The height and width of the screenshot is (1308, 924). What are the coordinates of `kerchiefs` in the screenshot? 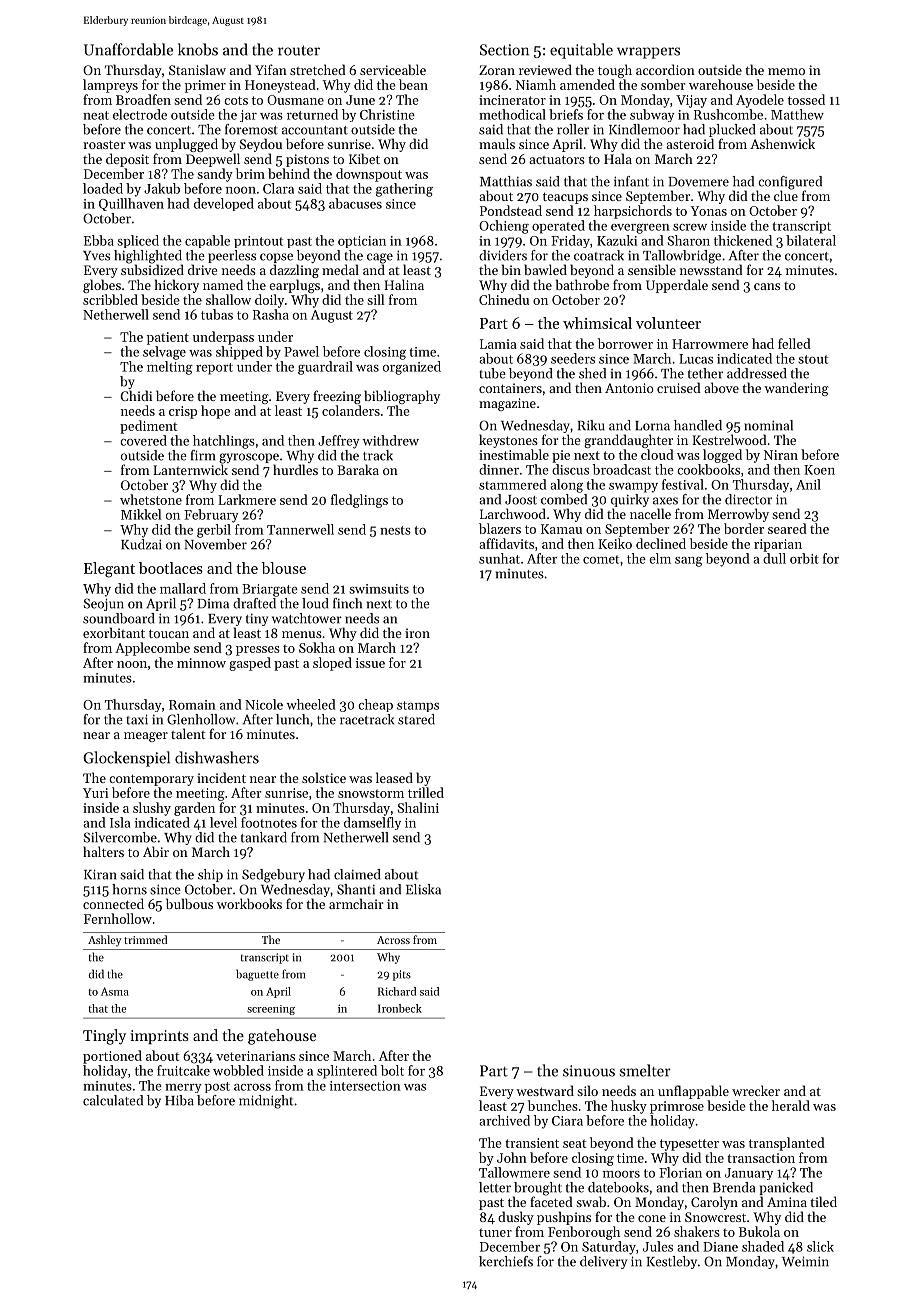 It's located at (506, 1261).
